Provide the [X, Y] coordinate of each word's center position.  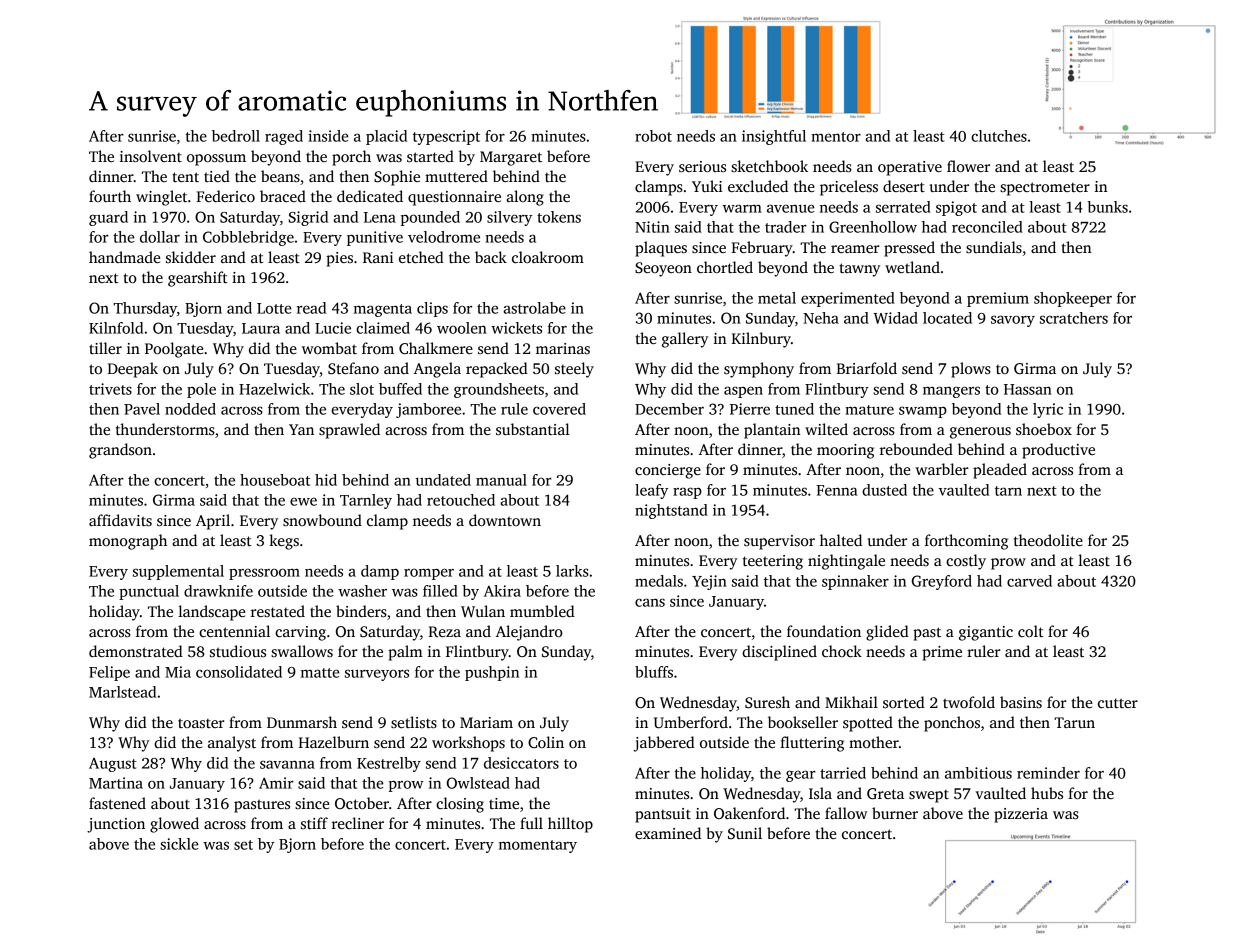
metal [777, 298]
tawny [859, 270]
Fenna [836, 490]
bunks [1108, 207]
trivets [110, 389]
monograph [128, 542]
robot [653, 136]
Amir [276, 783]
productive [1058, 451]
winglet [161, 198]
